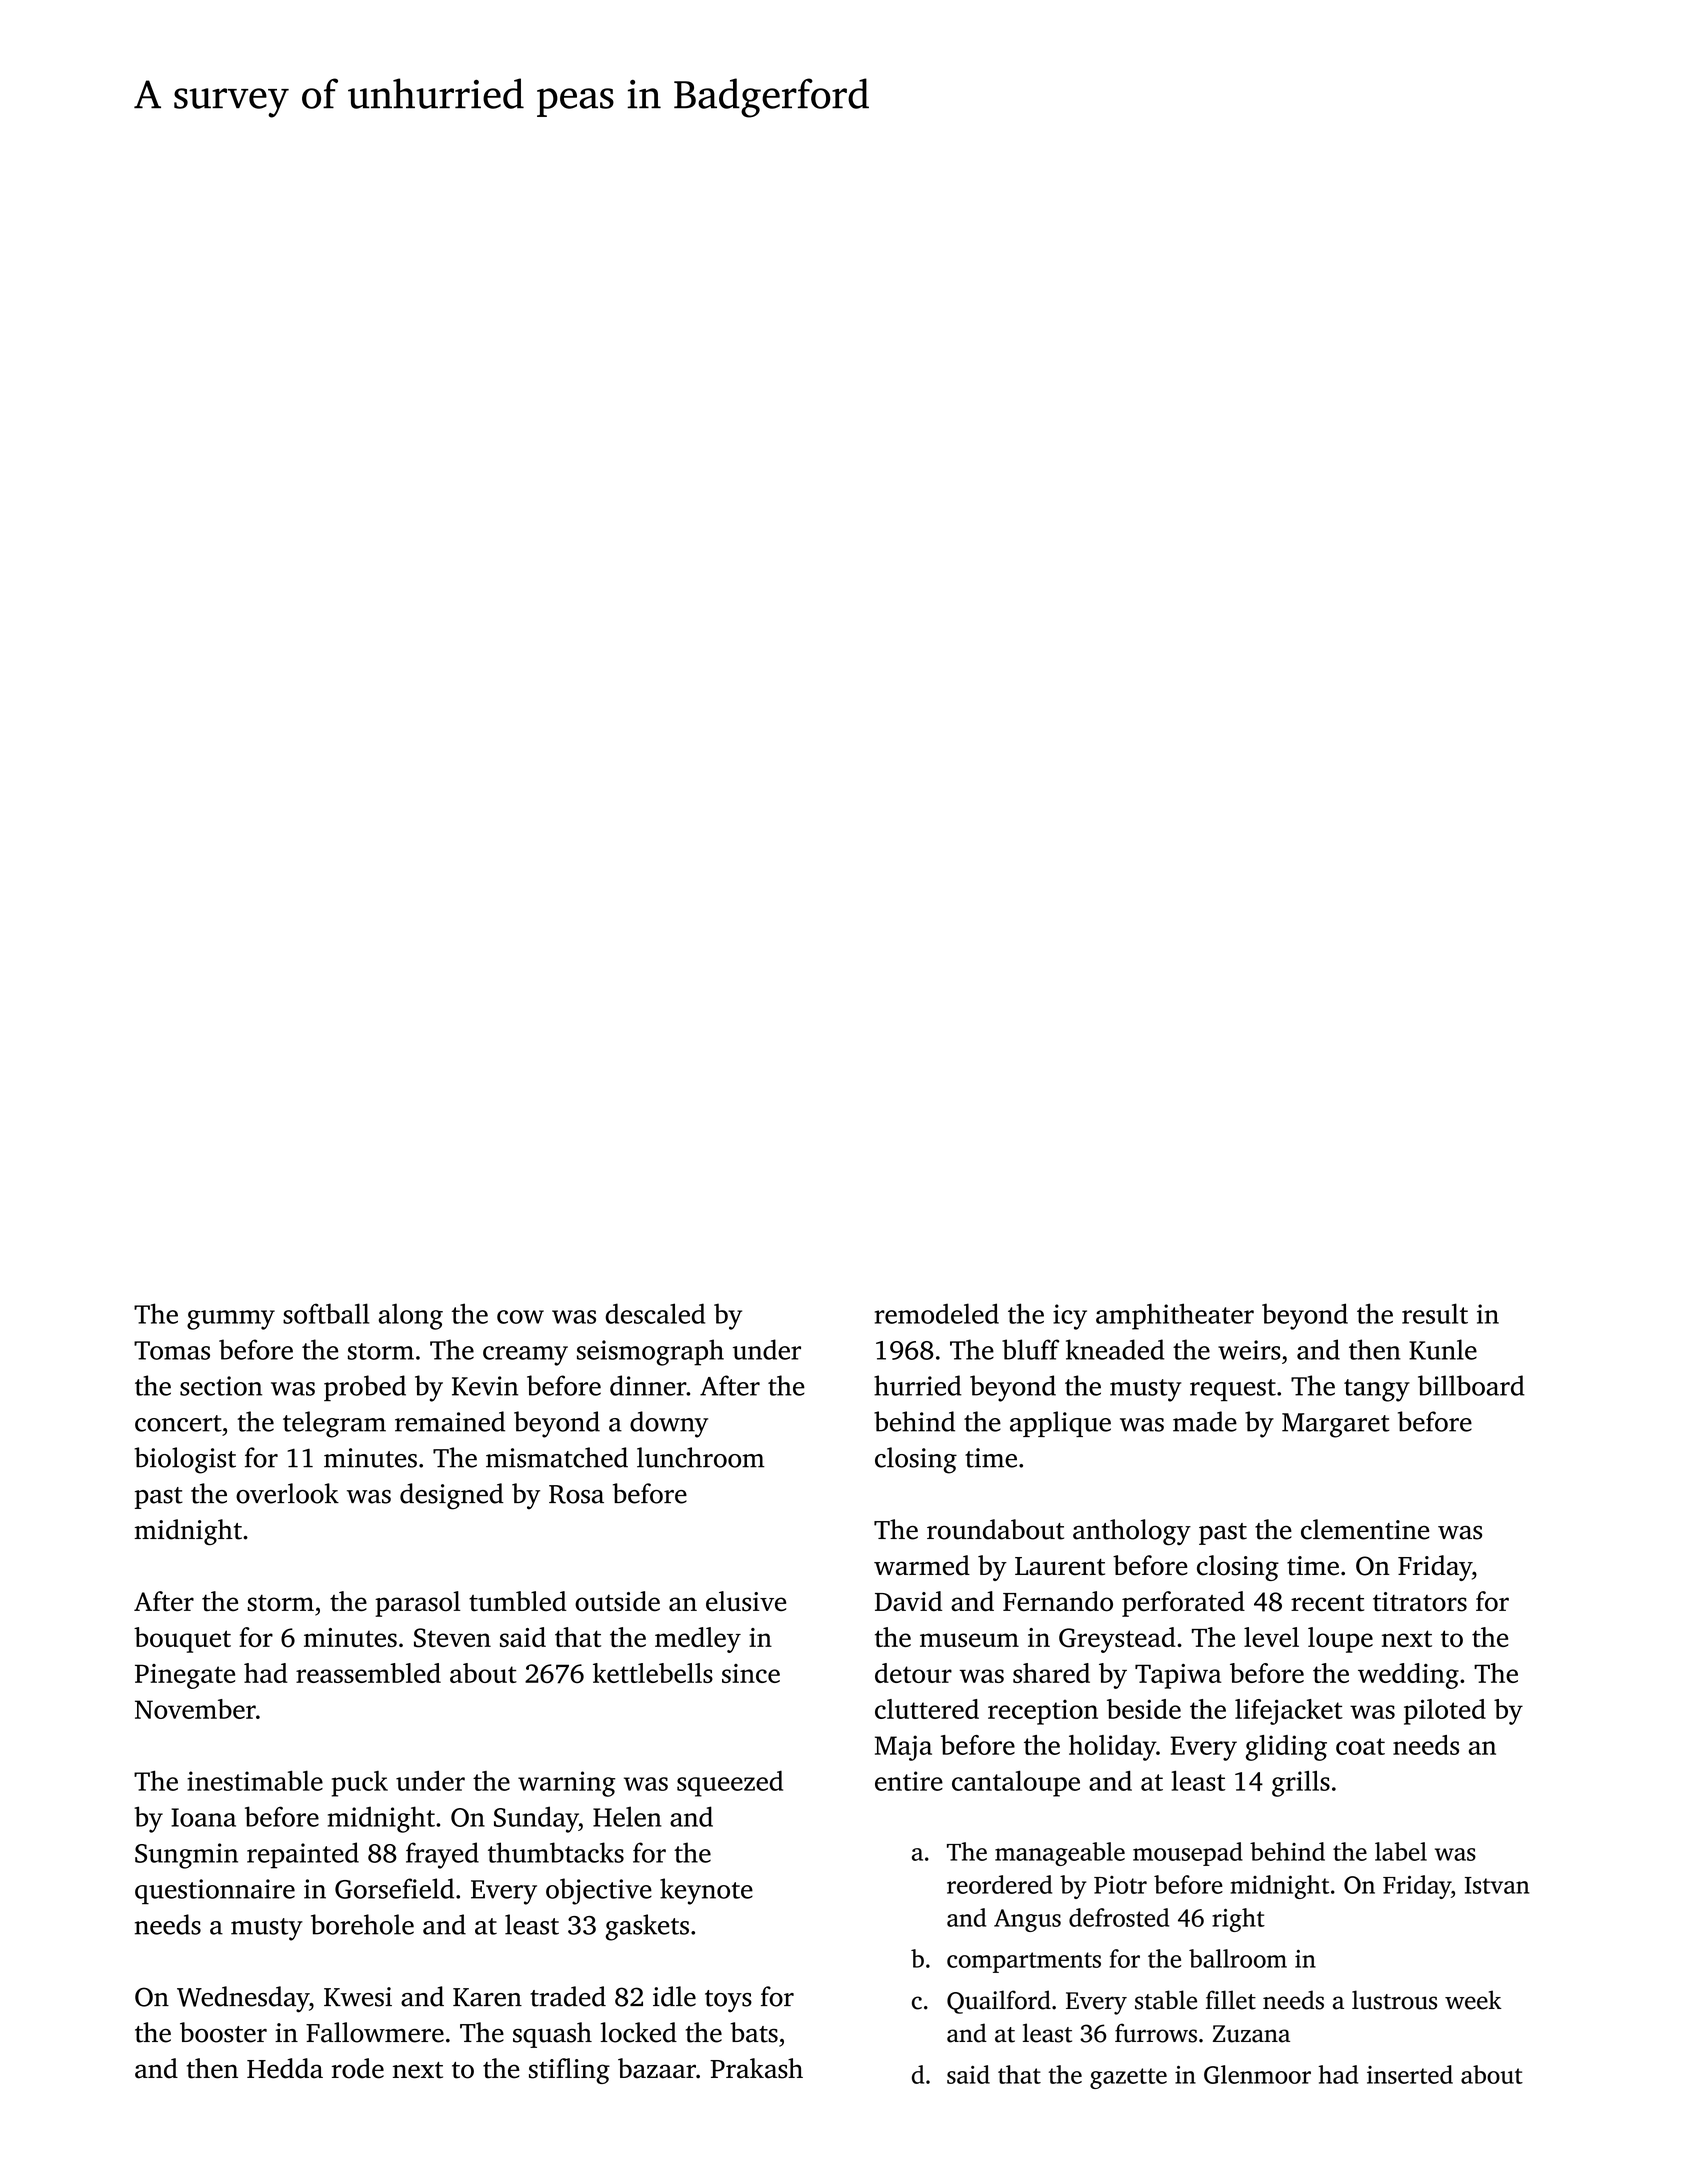 Image resolution: width=1683 pixels, height=2178 pixels. What do you see at coordinates (653, 1673) in the screenshot?
I see `kettlebells` at bounding box center [653, 1673].
